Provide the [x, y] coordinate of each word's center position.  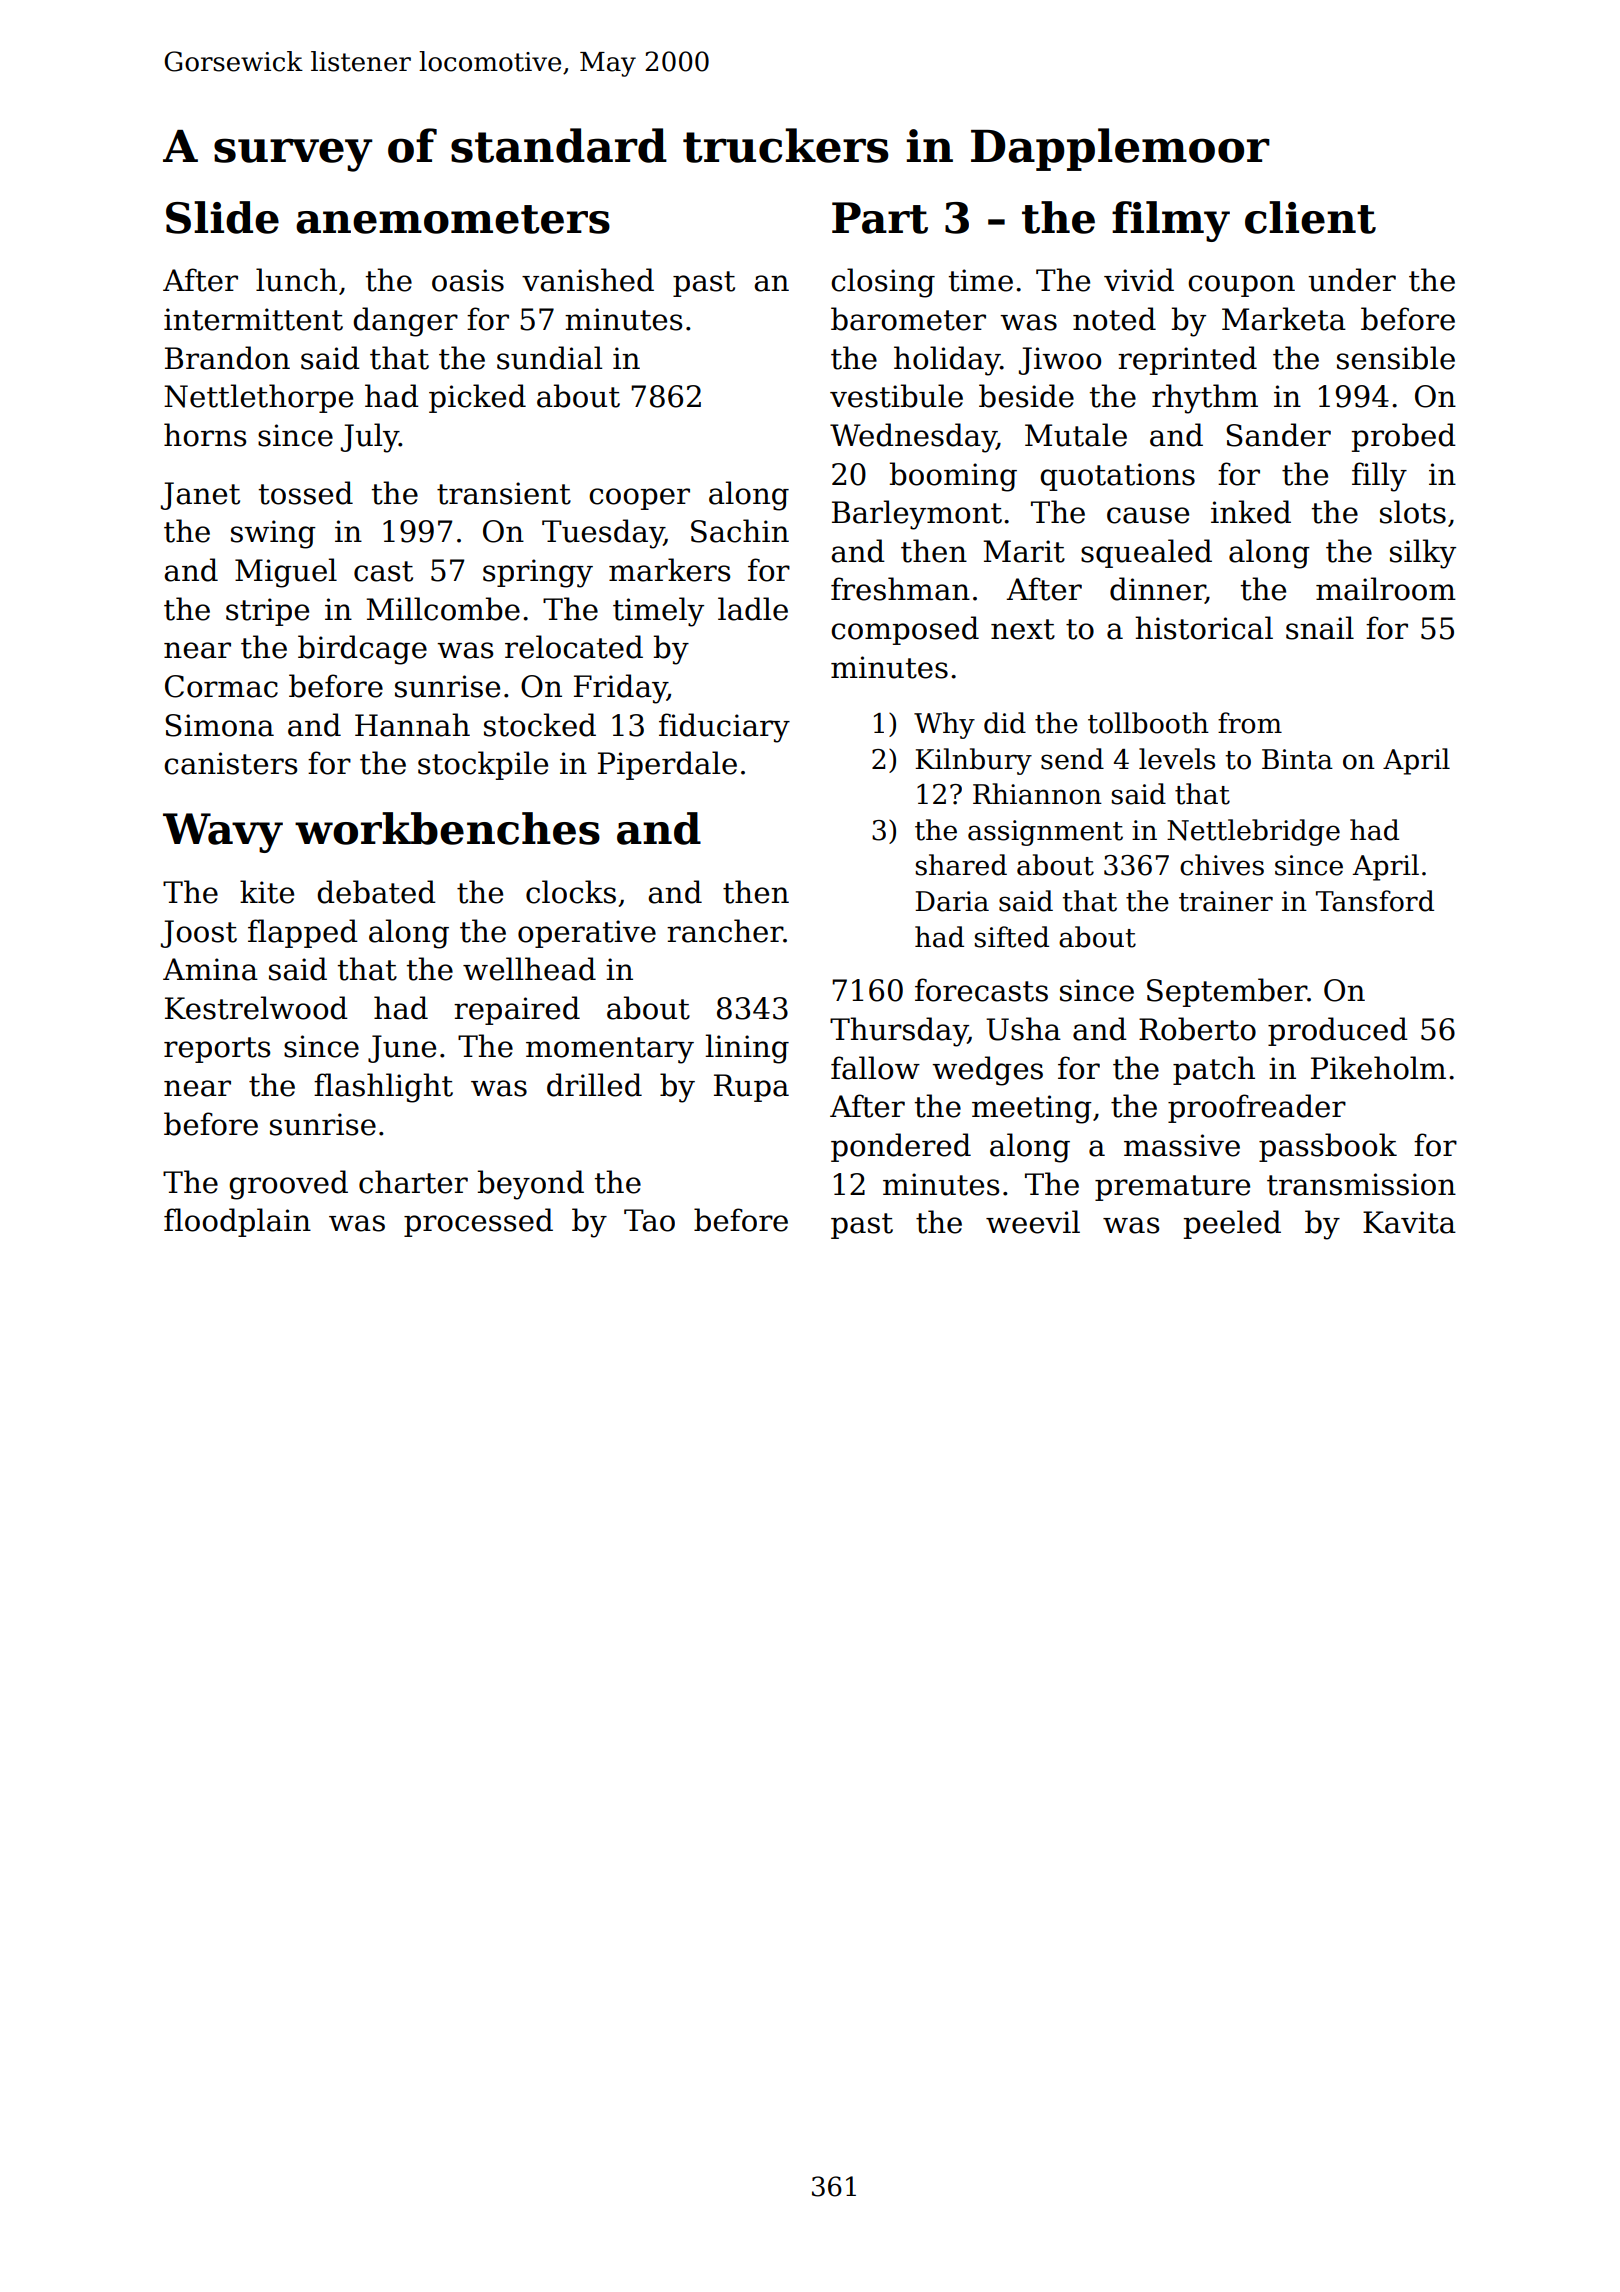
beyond [531, 1185]
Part [880, 218]
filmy [1171, 221]
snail [1320, 628]
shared [961, 865]
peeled [1232, 1224]
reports [217, 1050]
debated [376, 892]
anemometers [453, 219]
